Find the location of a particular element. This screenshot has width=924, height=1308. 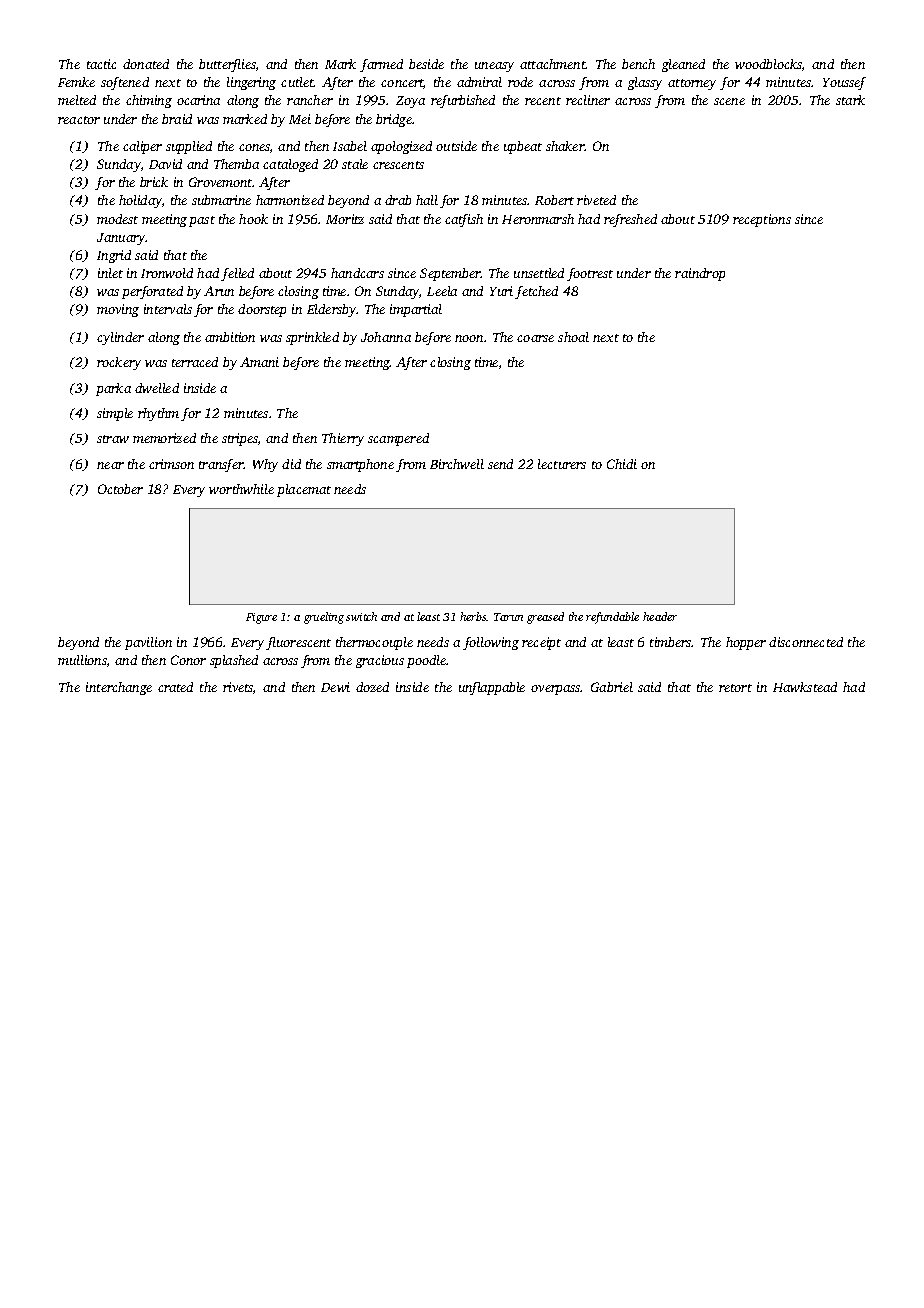

Chidi is located at coordinates (622, 464).
